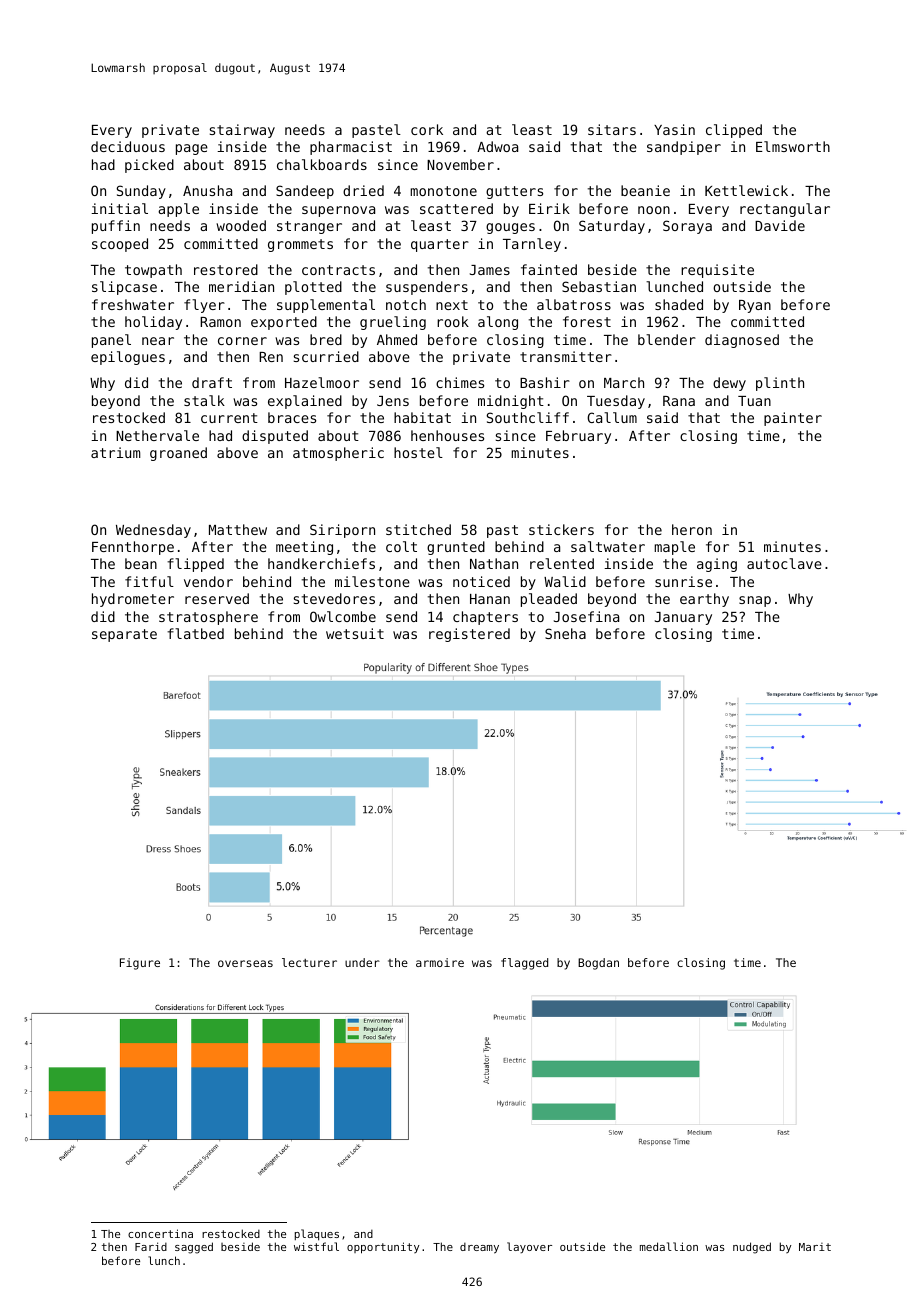 The width and height of the screenshot is (924, 1308). I want to click on layover, so click(529, 1247).
